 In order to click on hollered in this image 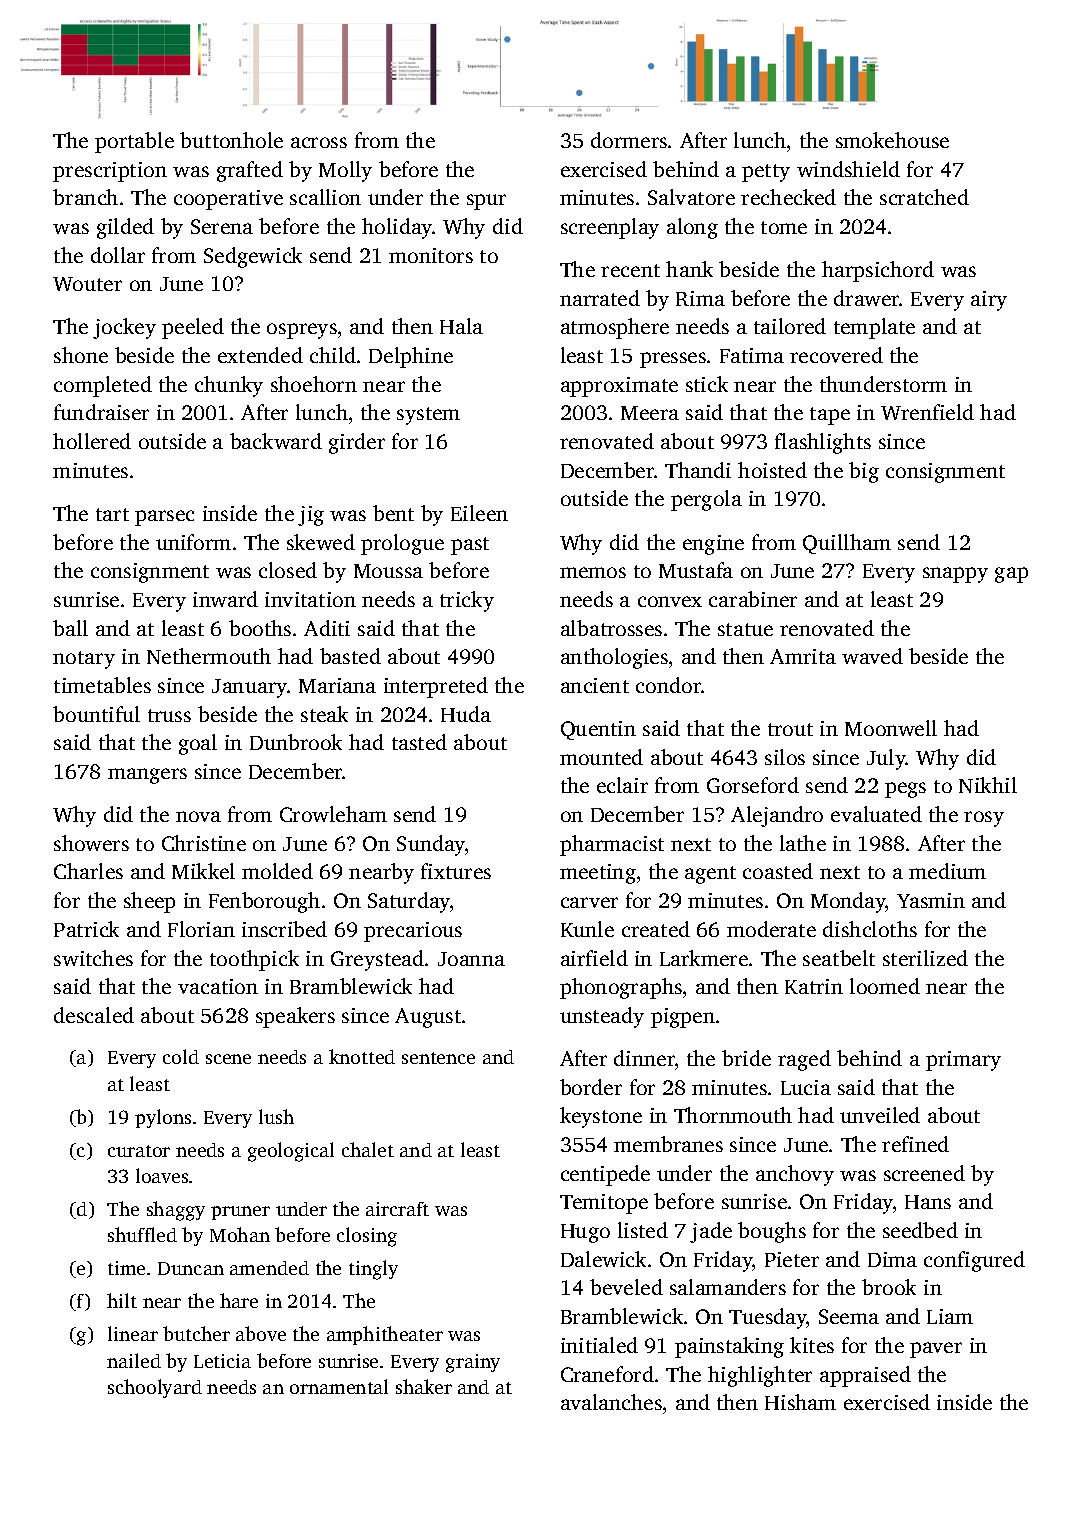, I will do `click(92, 441)`.
